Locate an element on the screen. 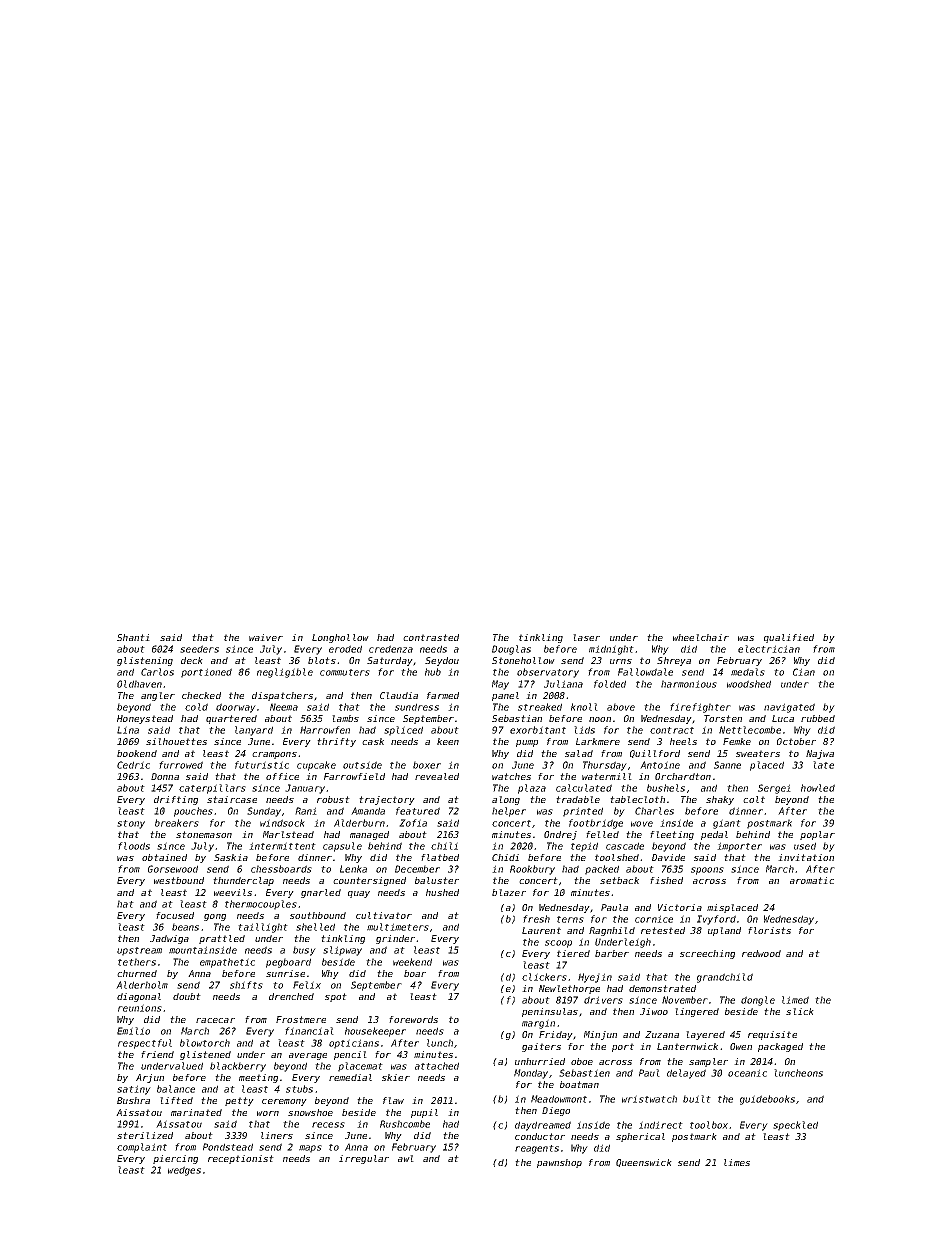 The height and width of the screenshot is (1233, 952). laser is located at coordinates (586, 637).
